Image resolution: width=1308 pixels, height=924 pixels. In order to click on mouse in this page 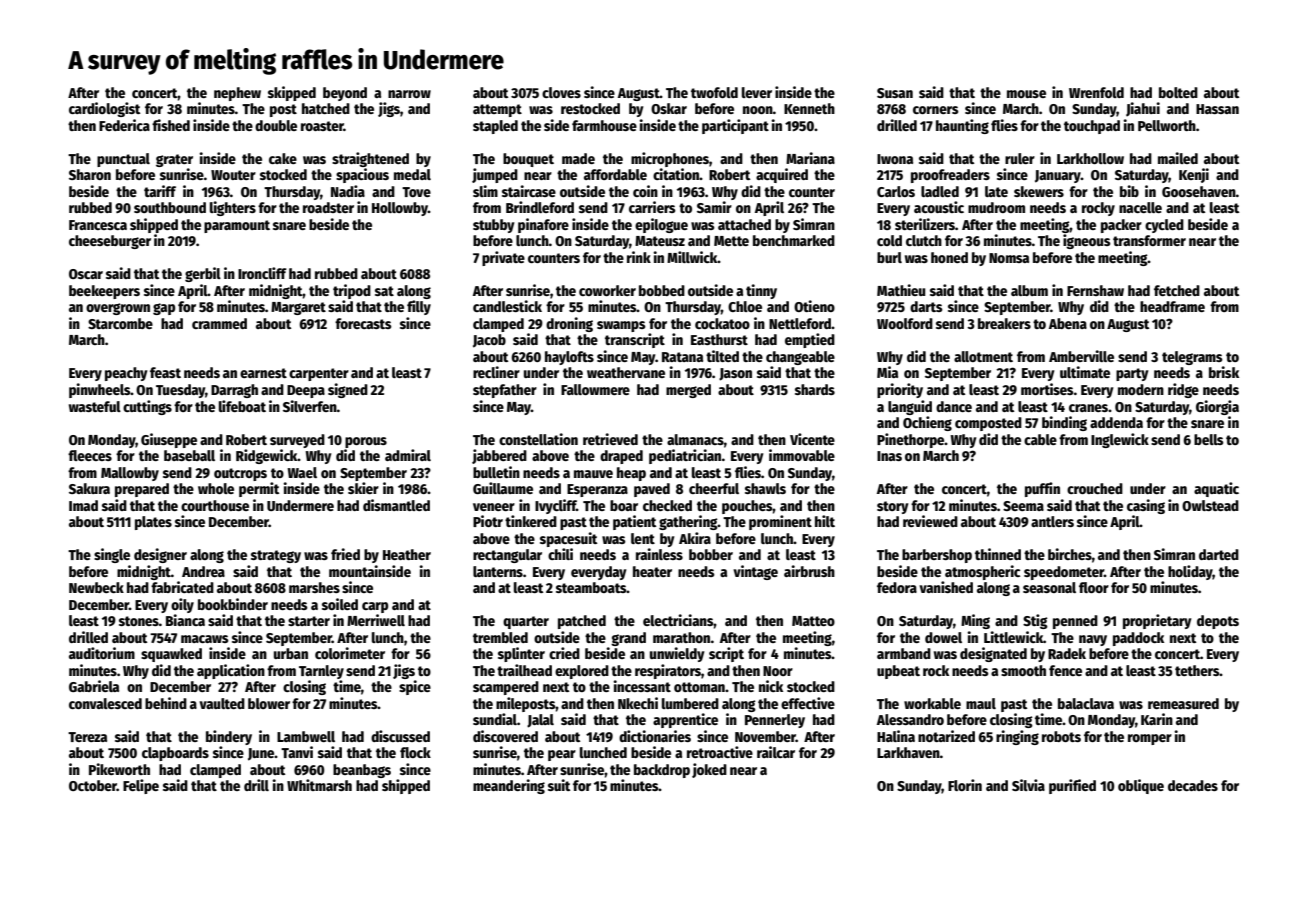, I will do `click(1026, 94)`.
